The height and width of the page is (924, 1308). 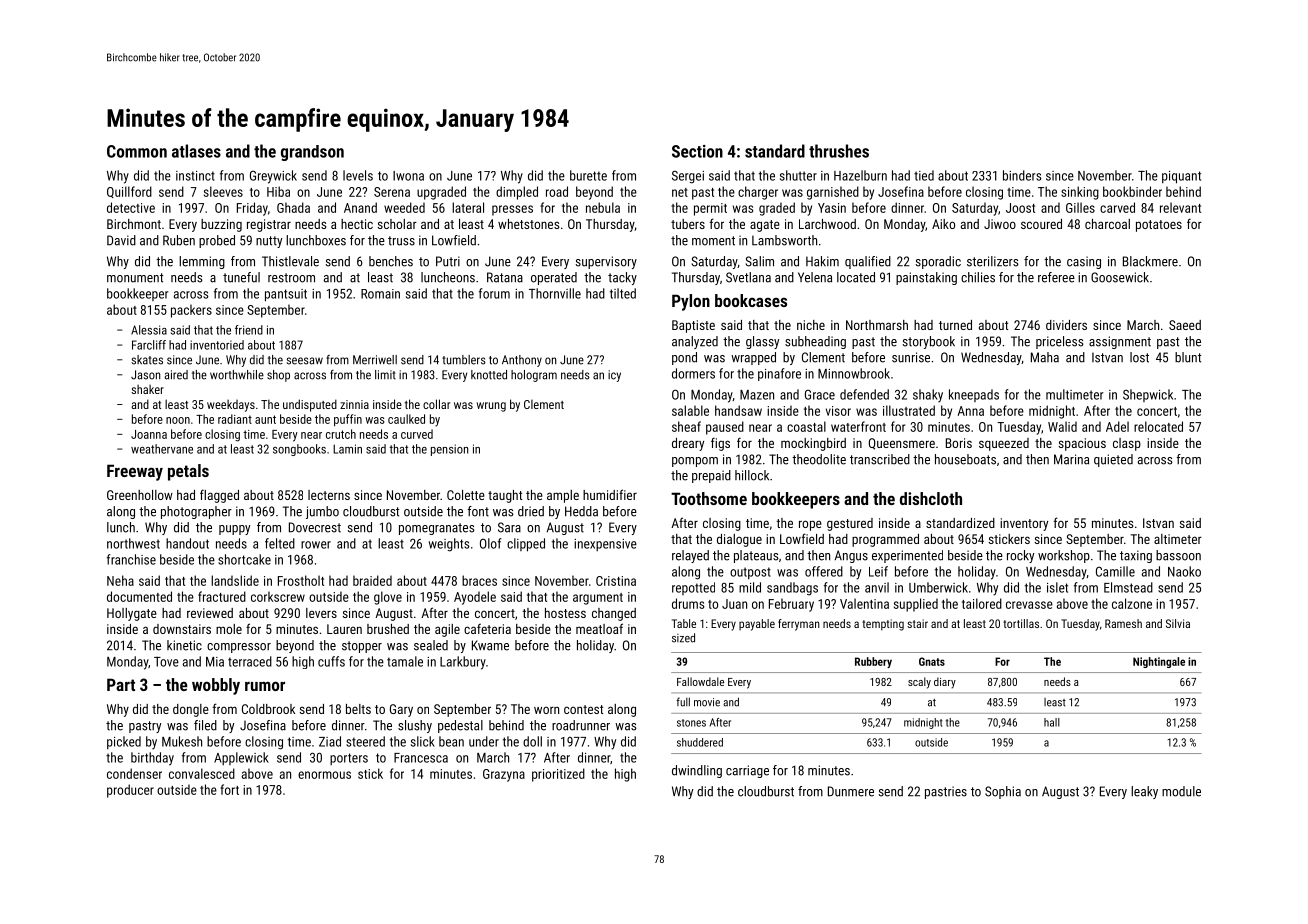 What do you see at coordinates (839, 151) in the page?
I see `thrushes` at bounding box center [839, 151].
